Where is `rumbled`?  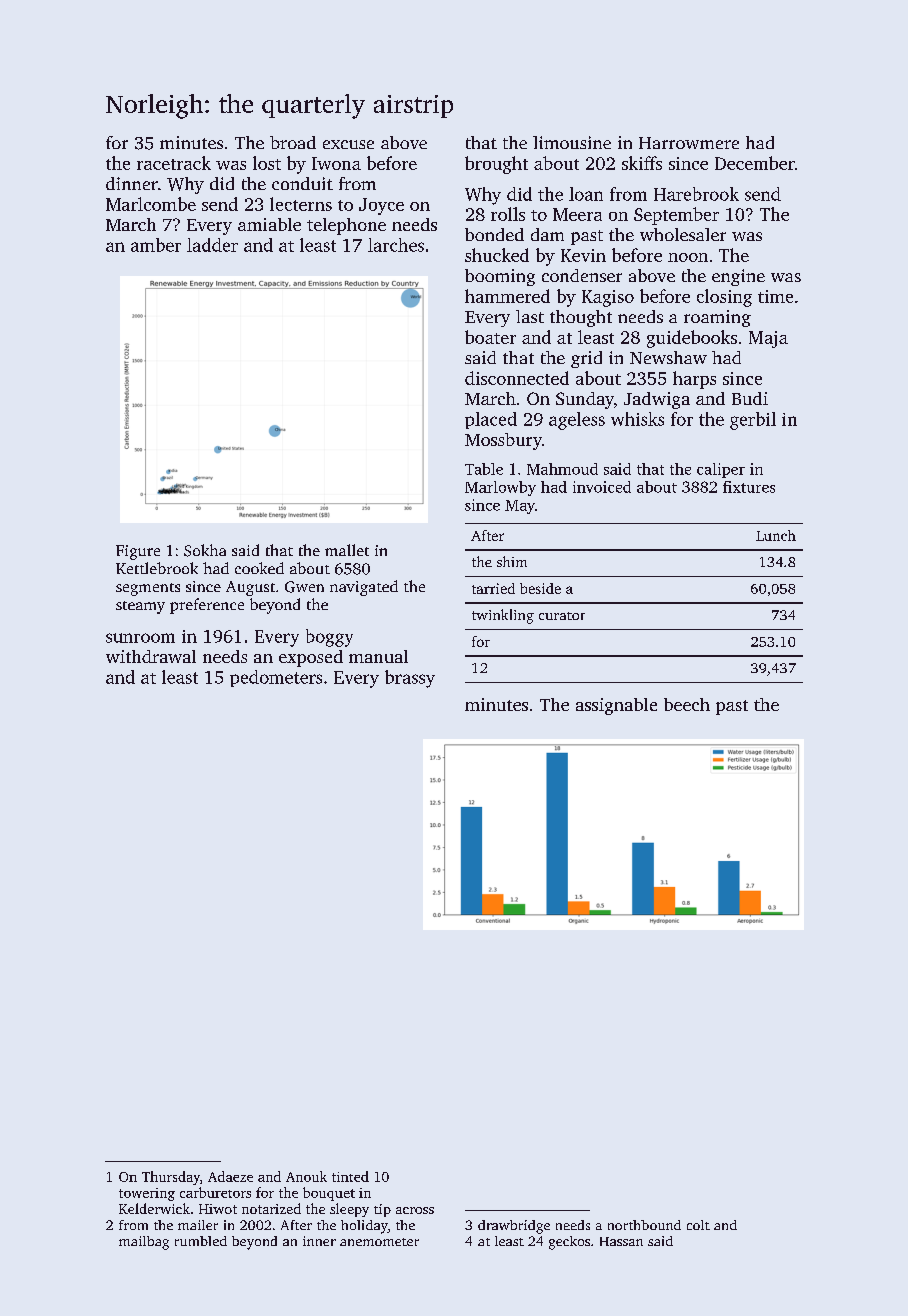 rumbled is located at coordinates (201, 1241).
